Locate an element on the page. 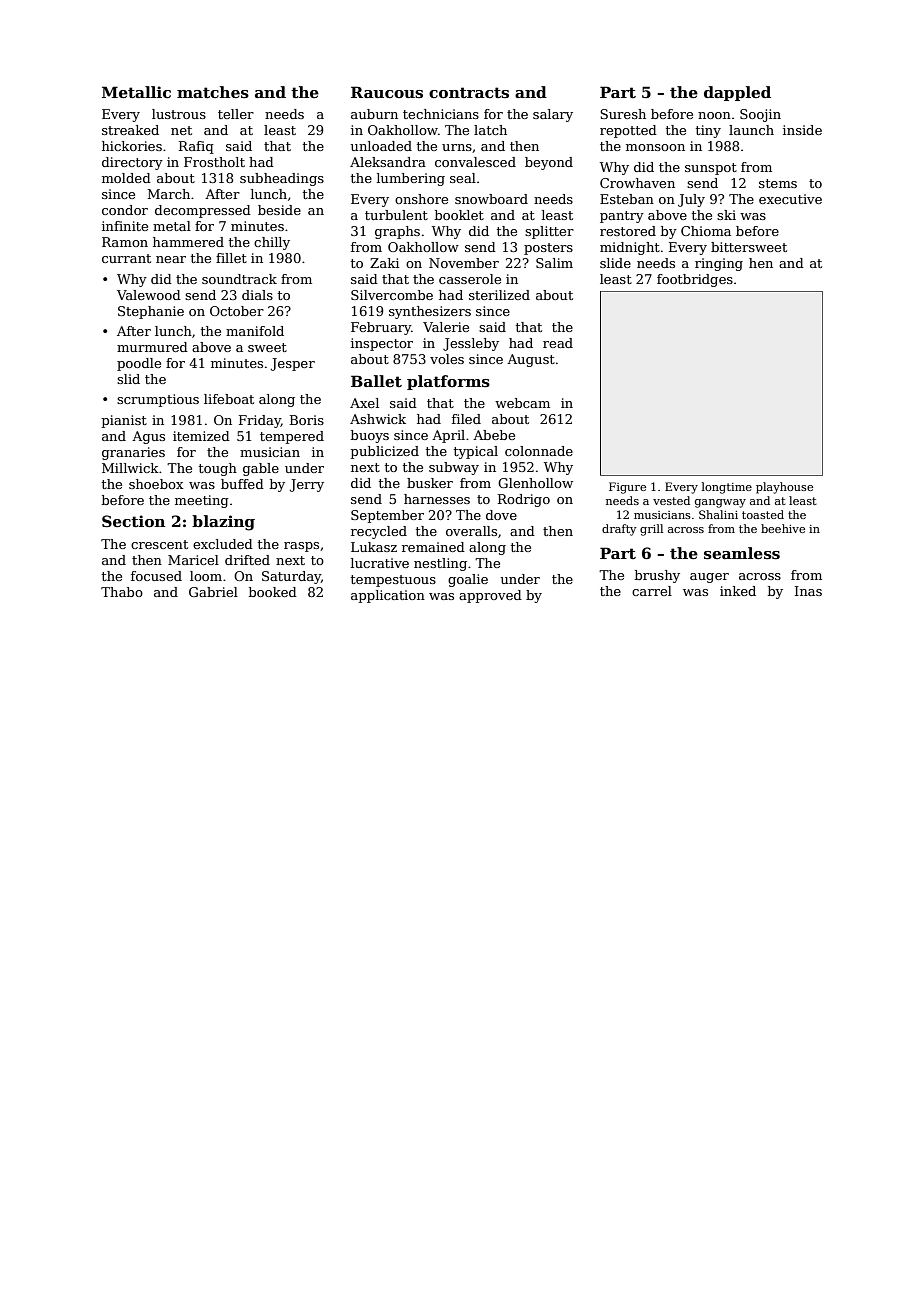 The height and width of the document is (1308, 924). dappled is located at coordinates (737, 93).
